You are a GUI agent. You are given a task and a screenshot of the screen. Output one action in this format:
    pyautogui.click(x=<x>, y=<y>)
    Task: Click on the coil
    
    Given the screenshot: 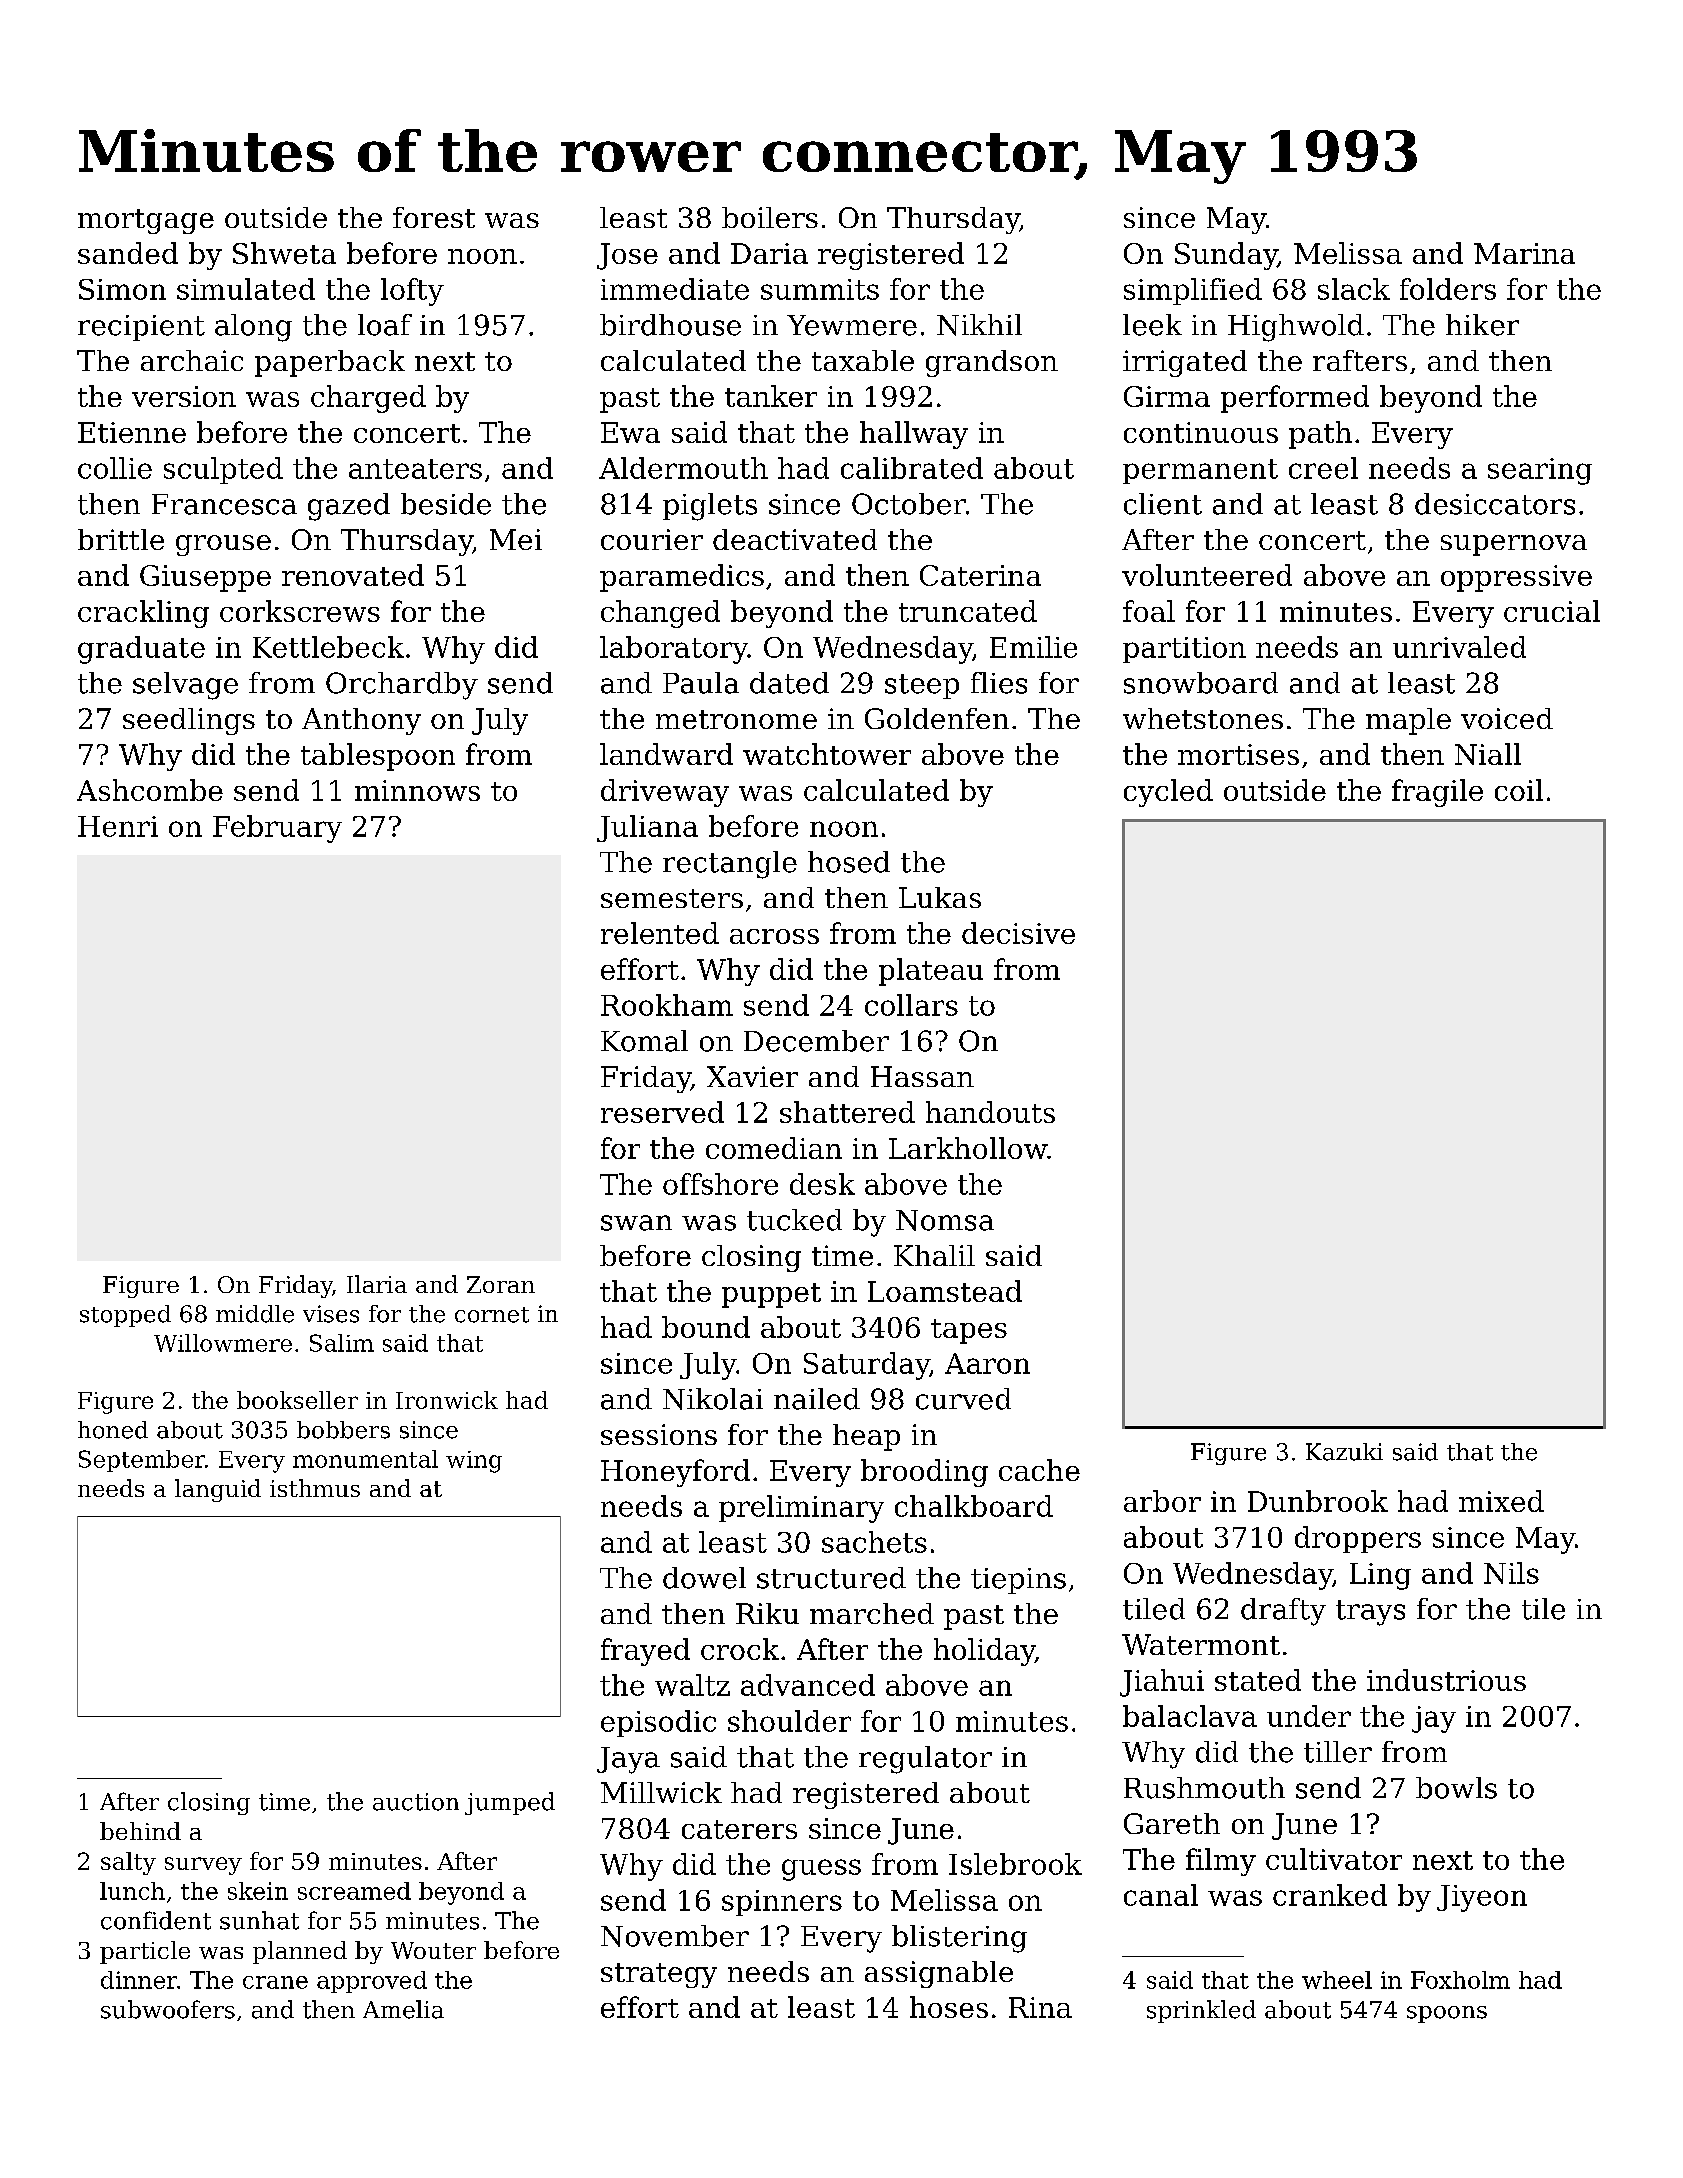 What is the action you would take?
    pyautogui.click(x=1519, y=790)
